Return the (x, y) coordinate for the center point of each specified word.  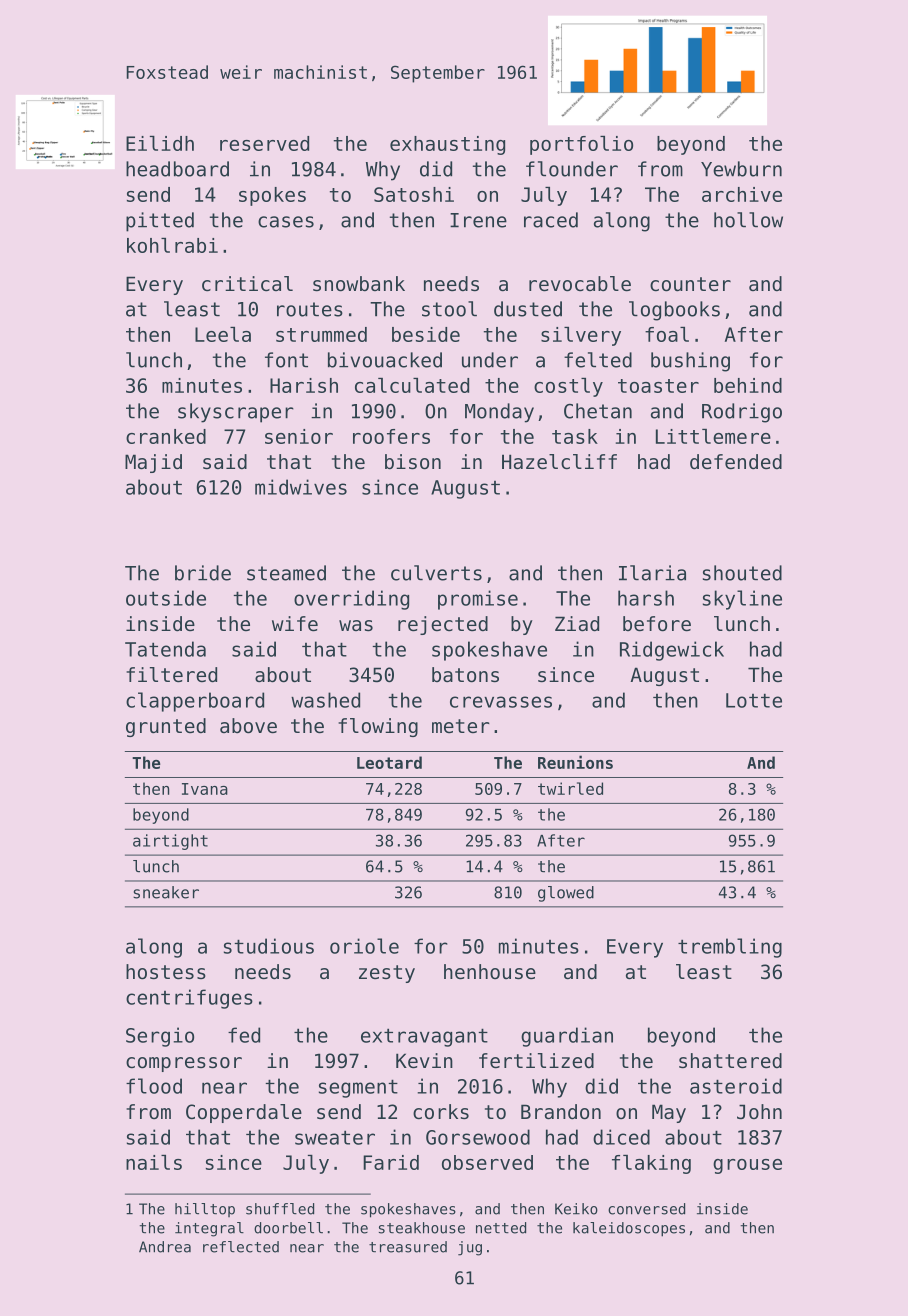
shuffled (280, 1209)
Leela (223, 334)
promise (478, 600)
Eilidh (160, 143)
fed (244, 1035)
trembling (730, 948)
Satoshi (414, 194)
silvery (581, 336)
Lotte (754, 700)
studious (269, 946)
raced (551, 220)
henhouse (490, 972)
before (657, 624)
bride (203, 573)
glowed (566, 894)
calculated (412, 385)
